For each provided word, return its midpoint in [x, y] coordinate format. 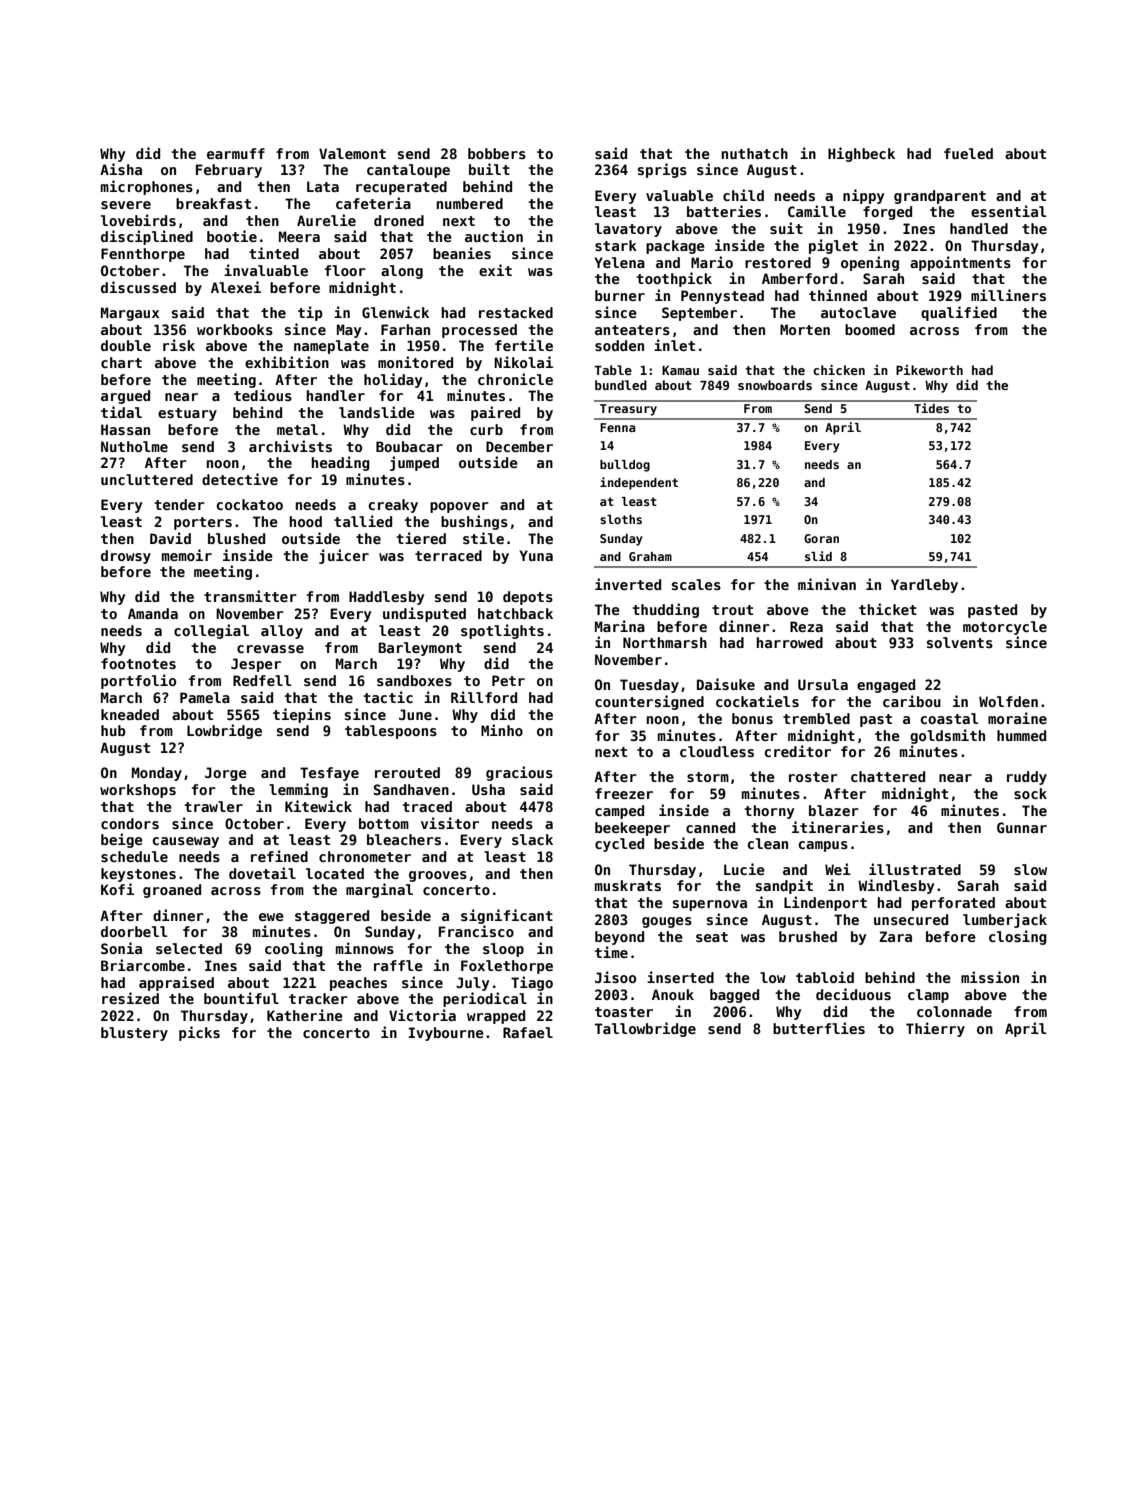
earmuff [236, 153]
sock [1030, 793]
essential [1009, 211]
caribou [912, 701]
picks [199, 1033]
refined [279, 856]
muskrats [628, 885]
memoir [187, 555]
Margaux [130, 314]
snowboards [775, 385]
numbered [470, 203]
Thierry [935, 1029]
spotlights [502, 631]
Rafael [528, 1032]
